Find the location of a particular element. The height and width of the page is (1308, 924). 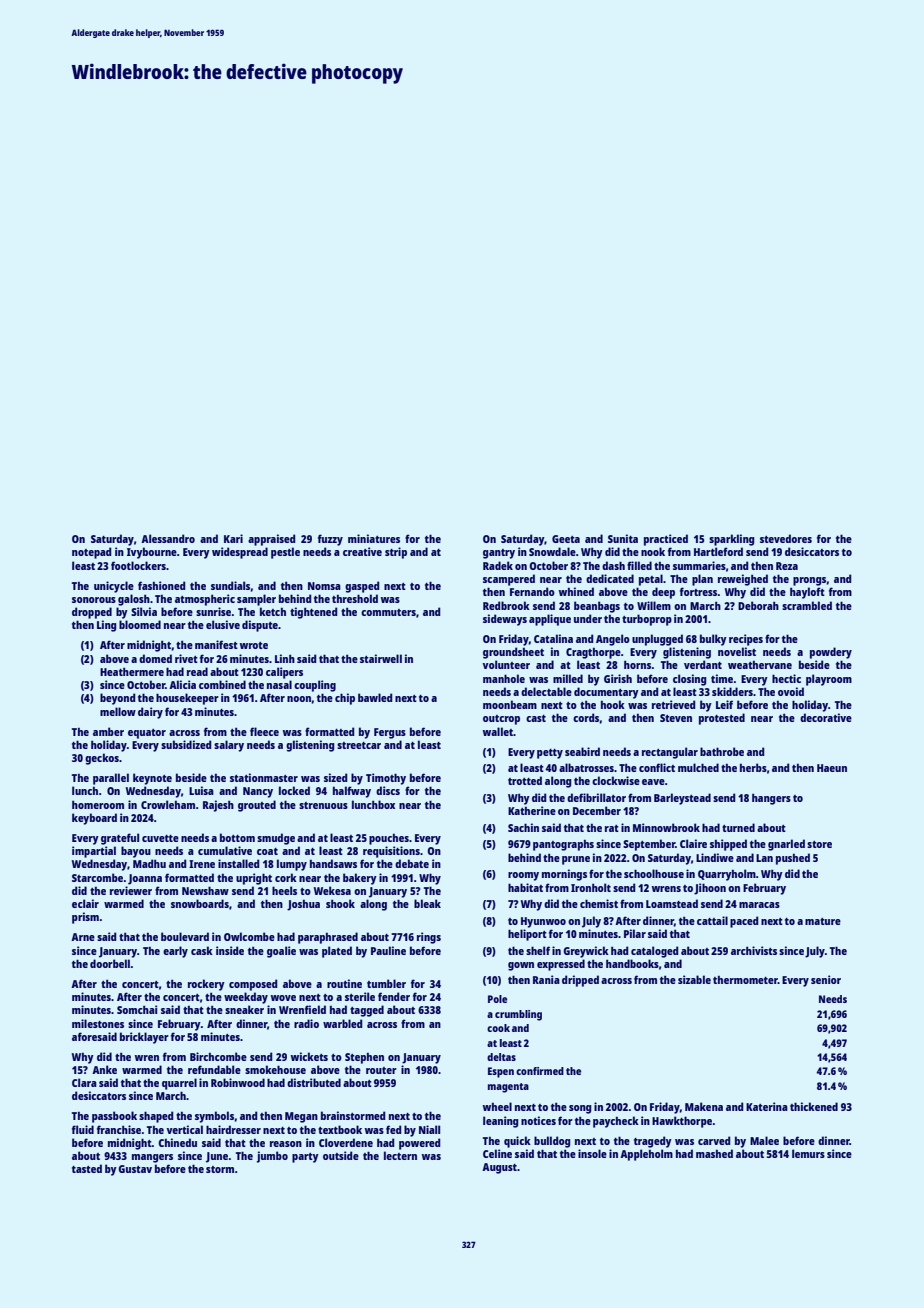

Sunita is located at coordinates (623, 538).
